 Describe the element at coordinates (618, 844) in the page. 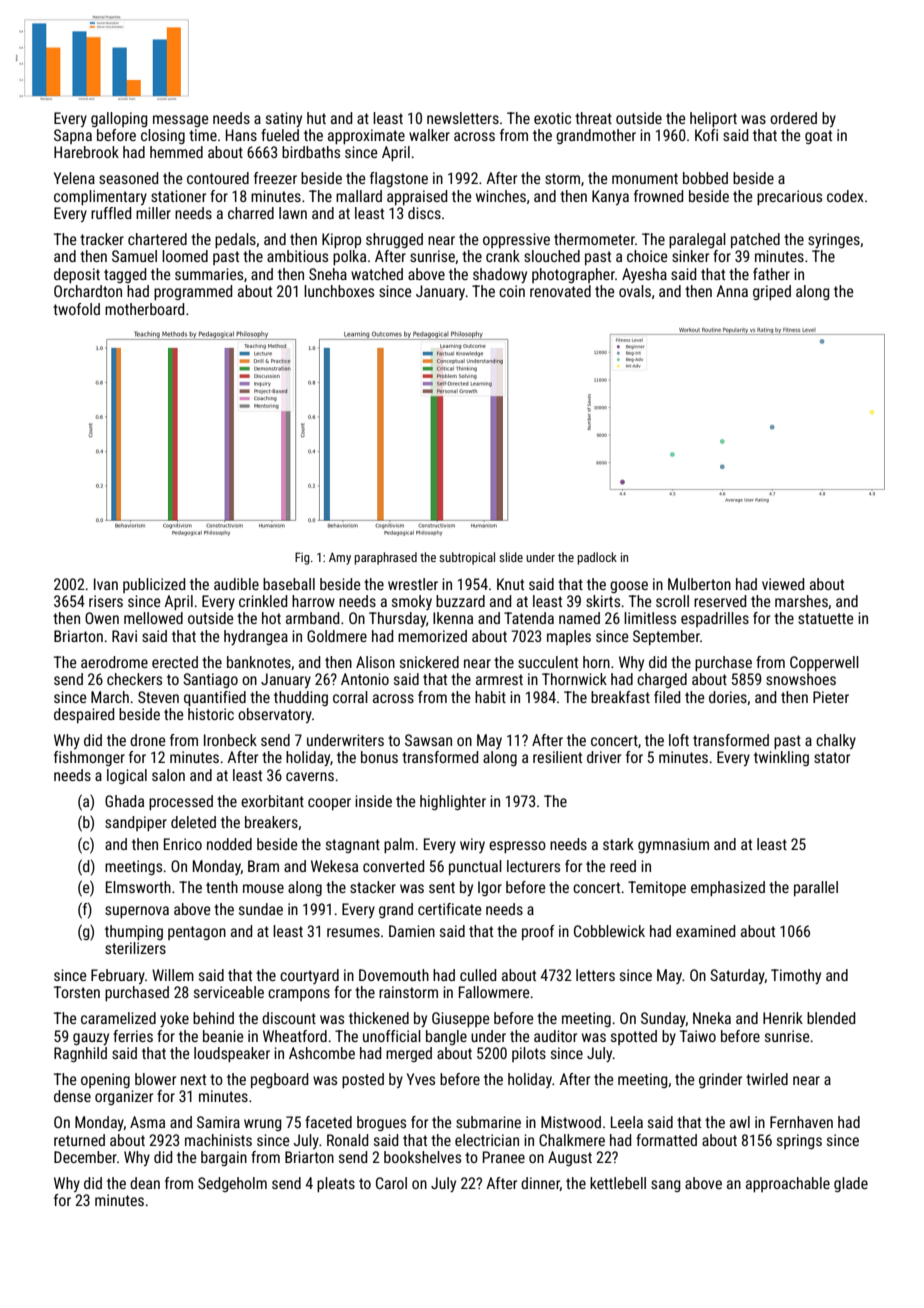

I see `stark` at that location.
